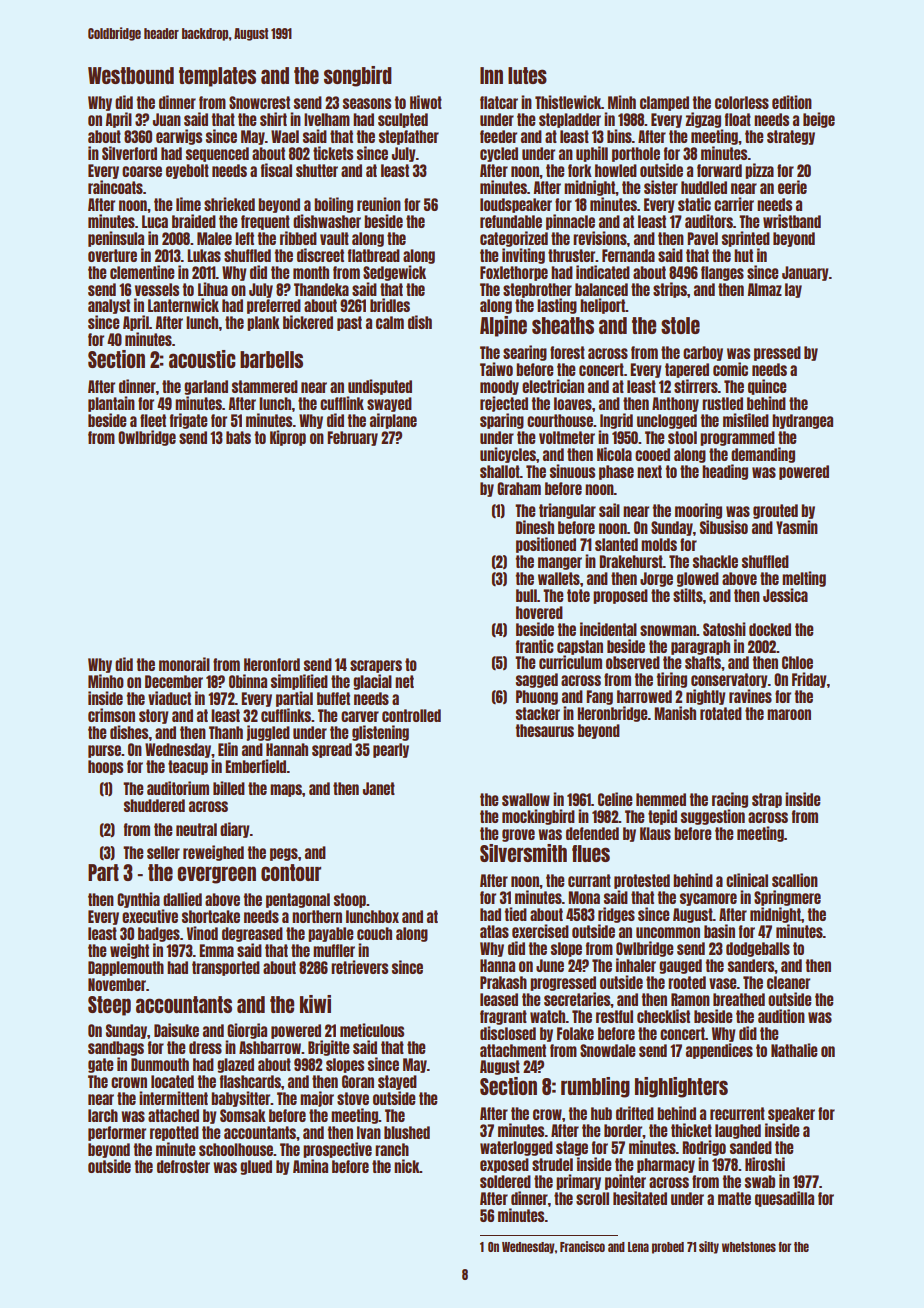  Describe the element at coordinates (391, 750) in the screenshot. I see `pearly` at that location.
